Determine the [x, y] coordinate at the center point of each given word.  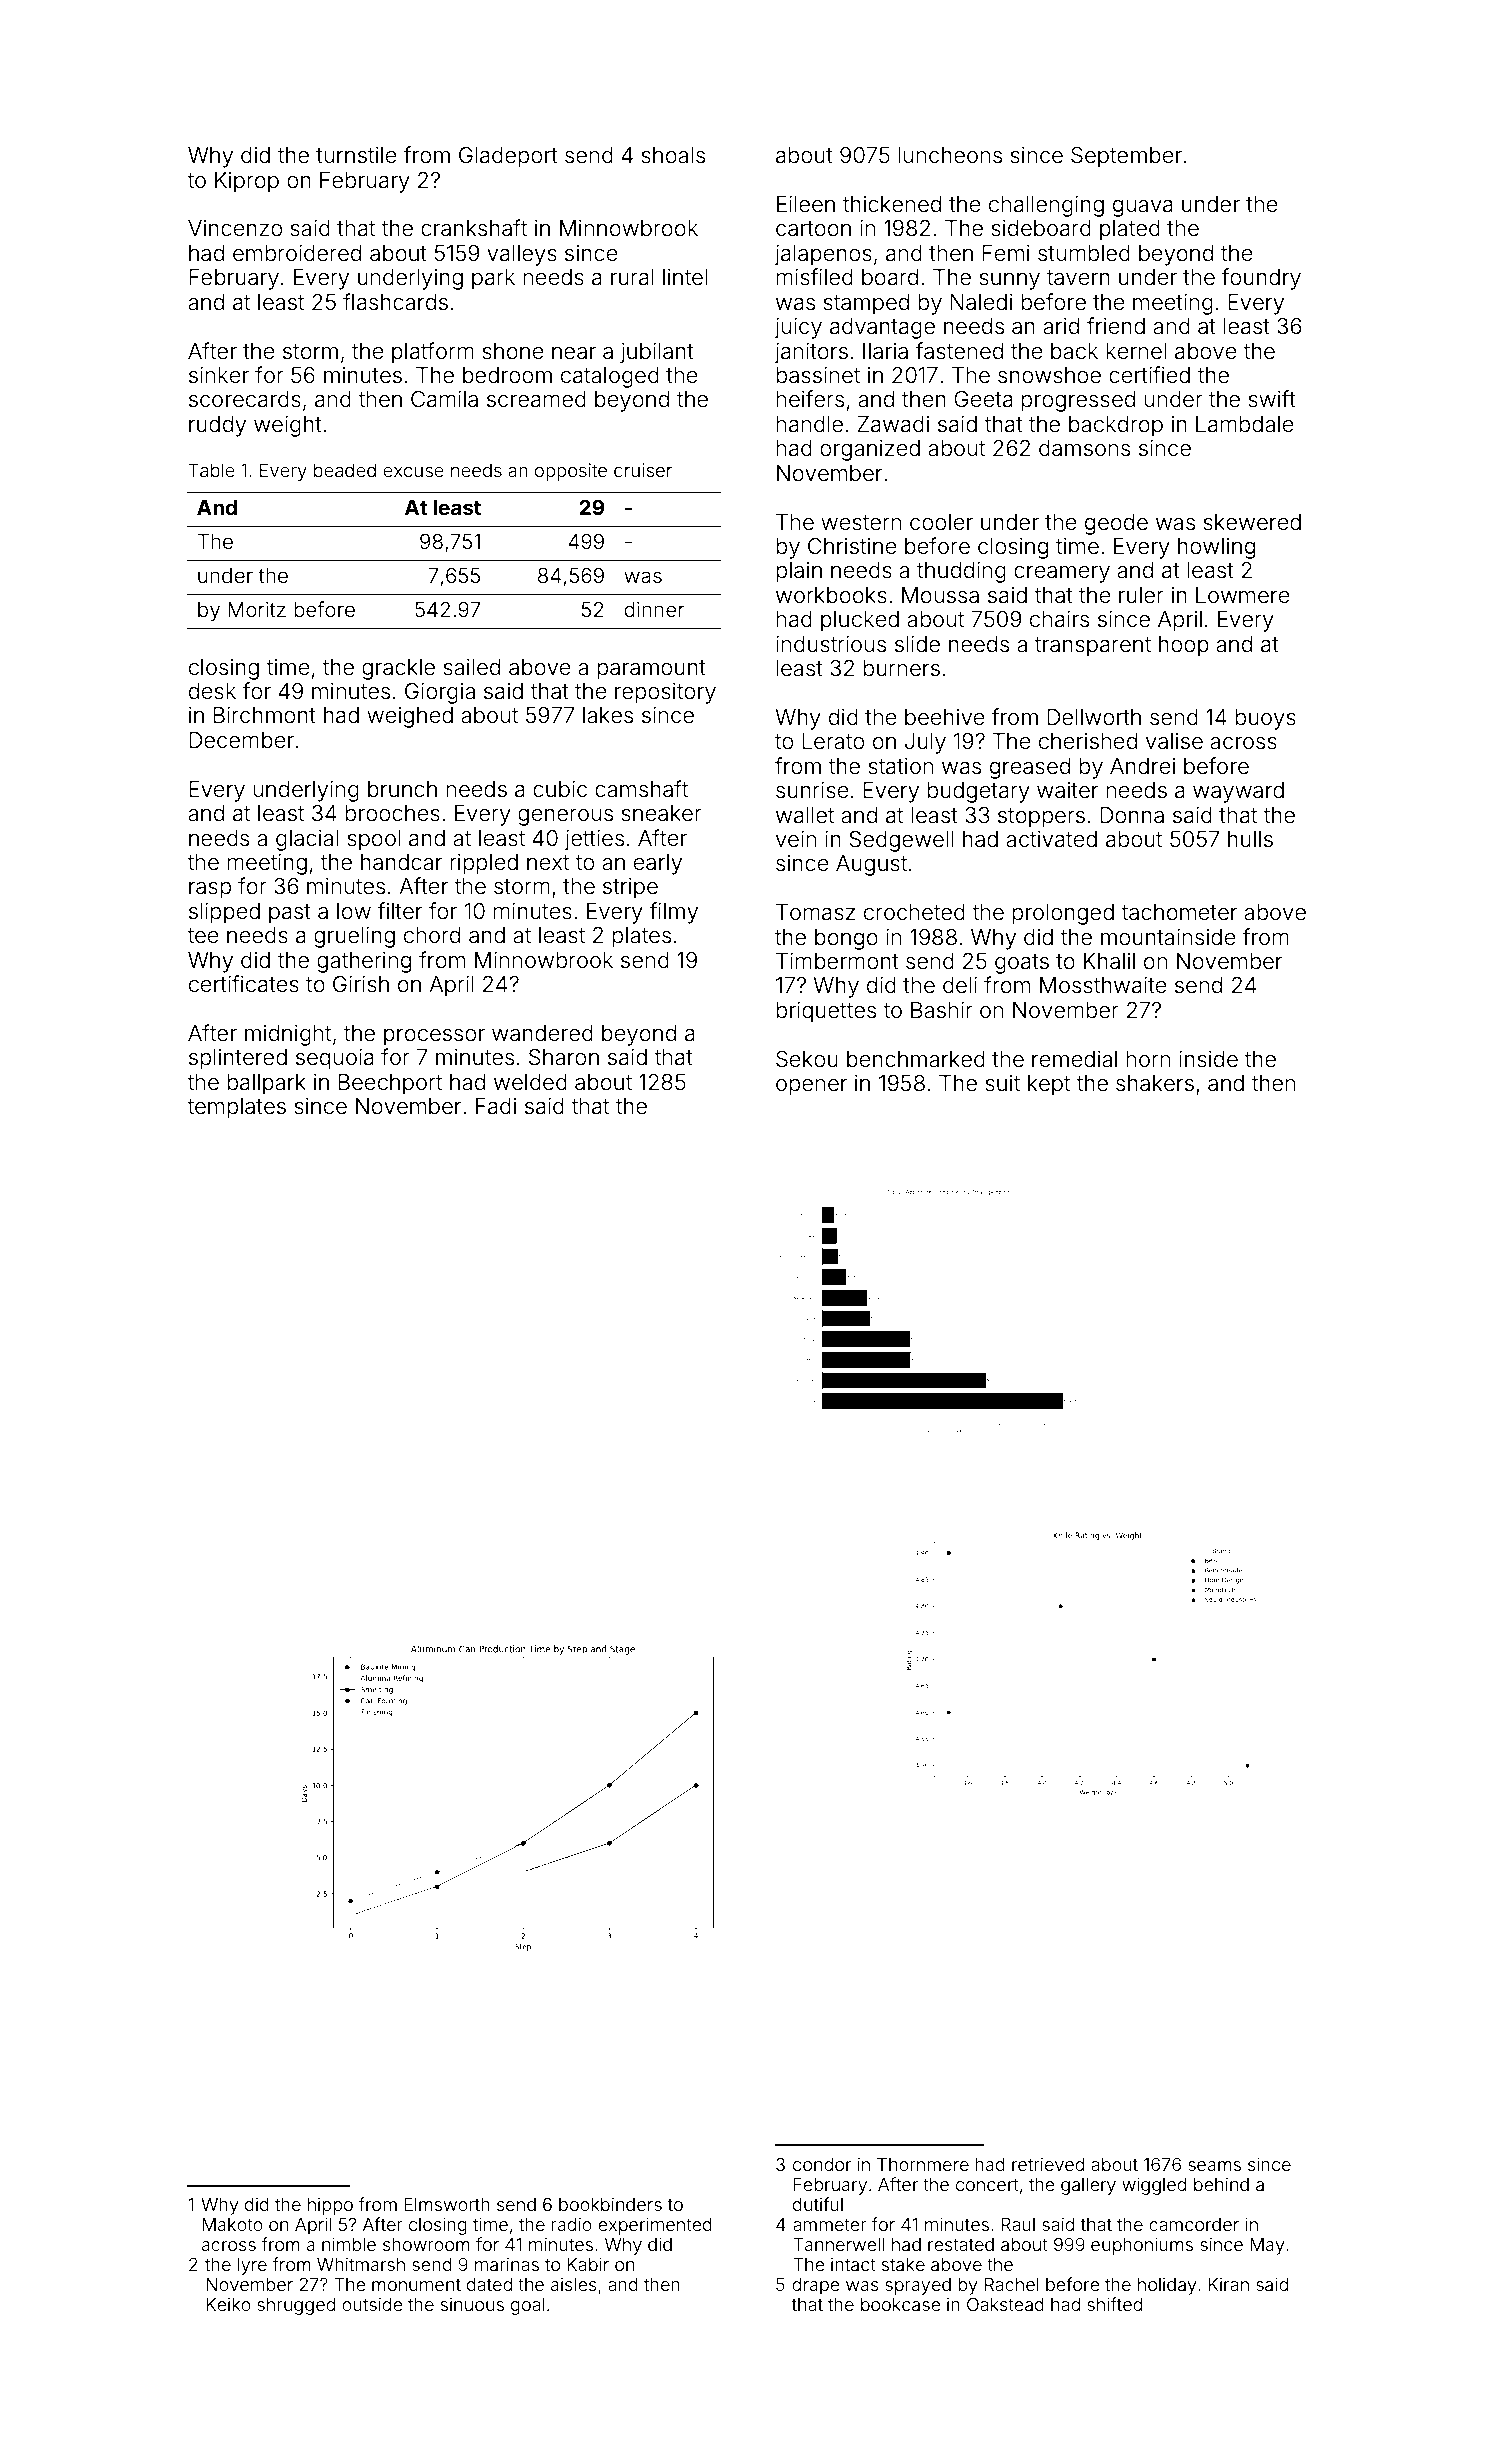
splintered [238, 1059]
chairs [1059, 619]
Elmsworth [447, 2204]
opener [811, 1087]
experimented [655, 2226]
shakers [1155, 1083]
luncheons [950, 155]
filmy [674, 913]
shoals [673, 155]
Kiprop [247, 182]
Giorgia [440, 693]
